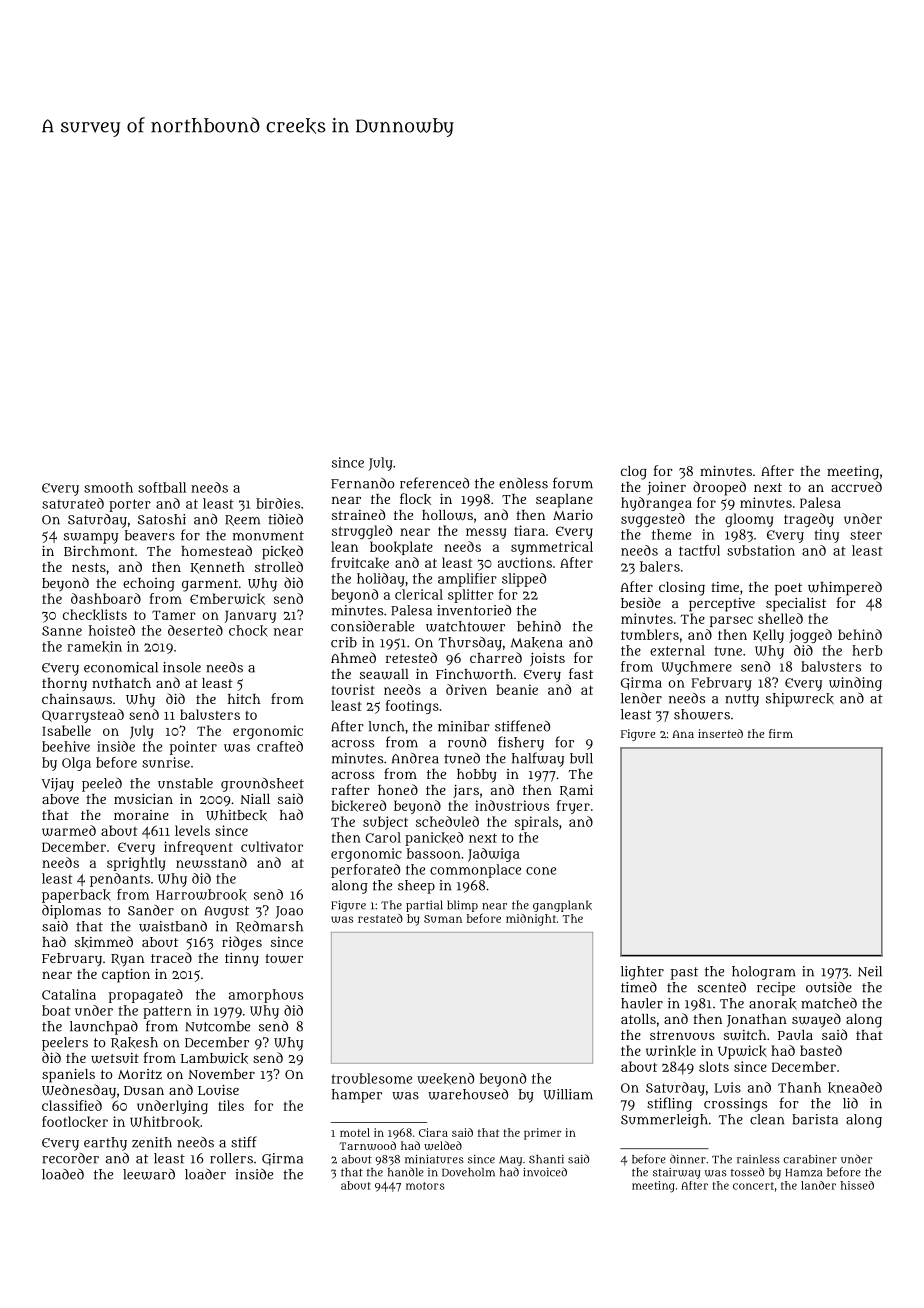 The width and height of the document is (924, 1308). I want to click on smooth, so click(108, 487).
